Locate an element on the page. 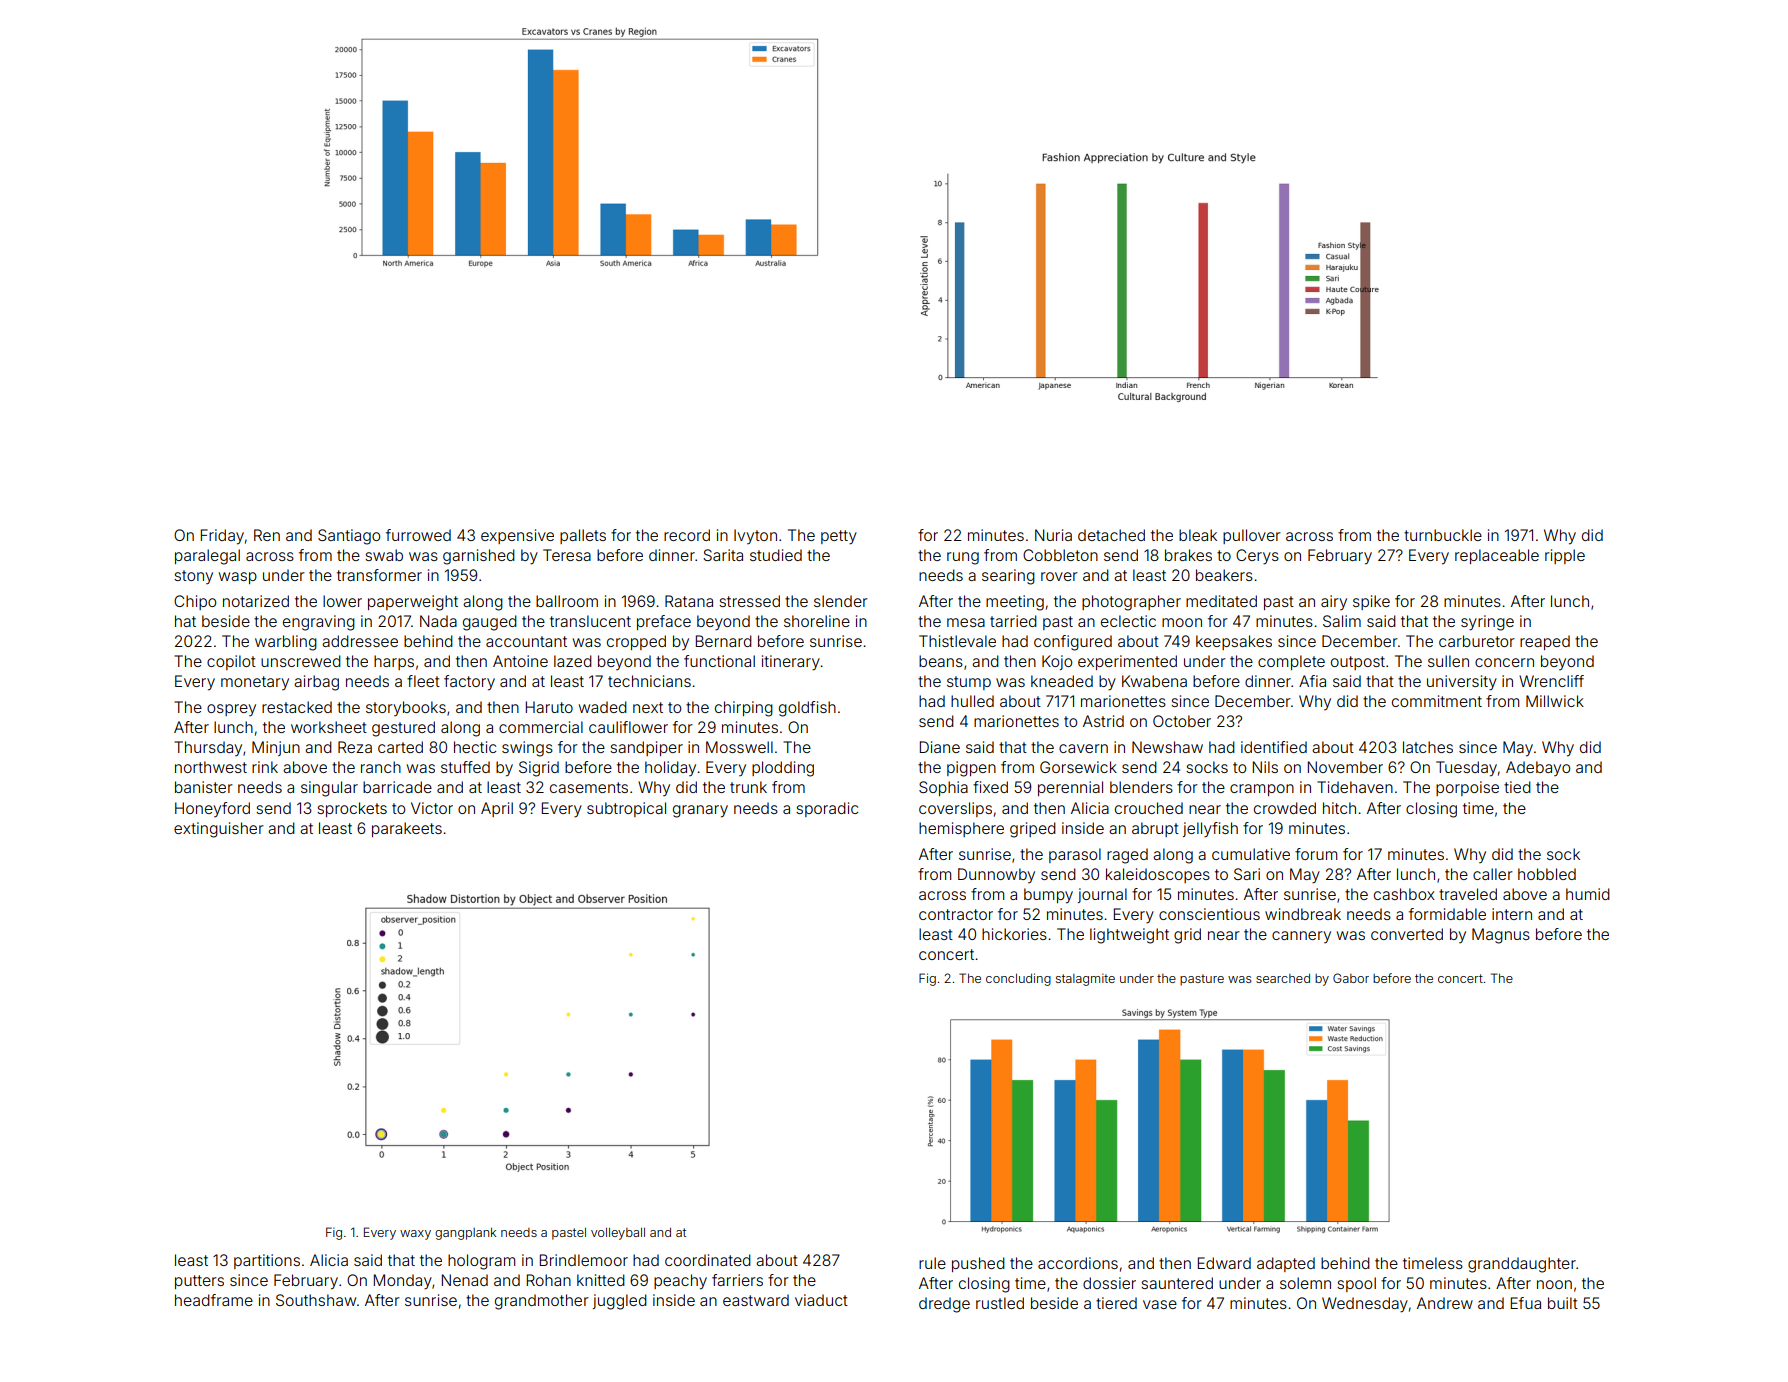 The image size is (1788, 1382). holiday is located at coordinates (670, 768).
